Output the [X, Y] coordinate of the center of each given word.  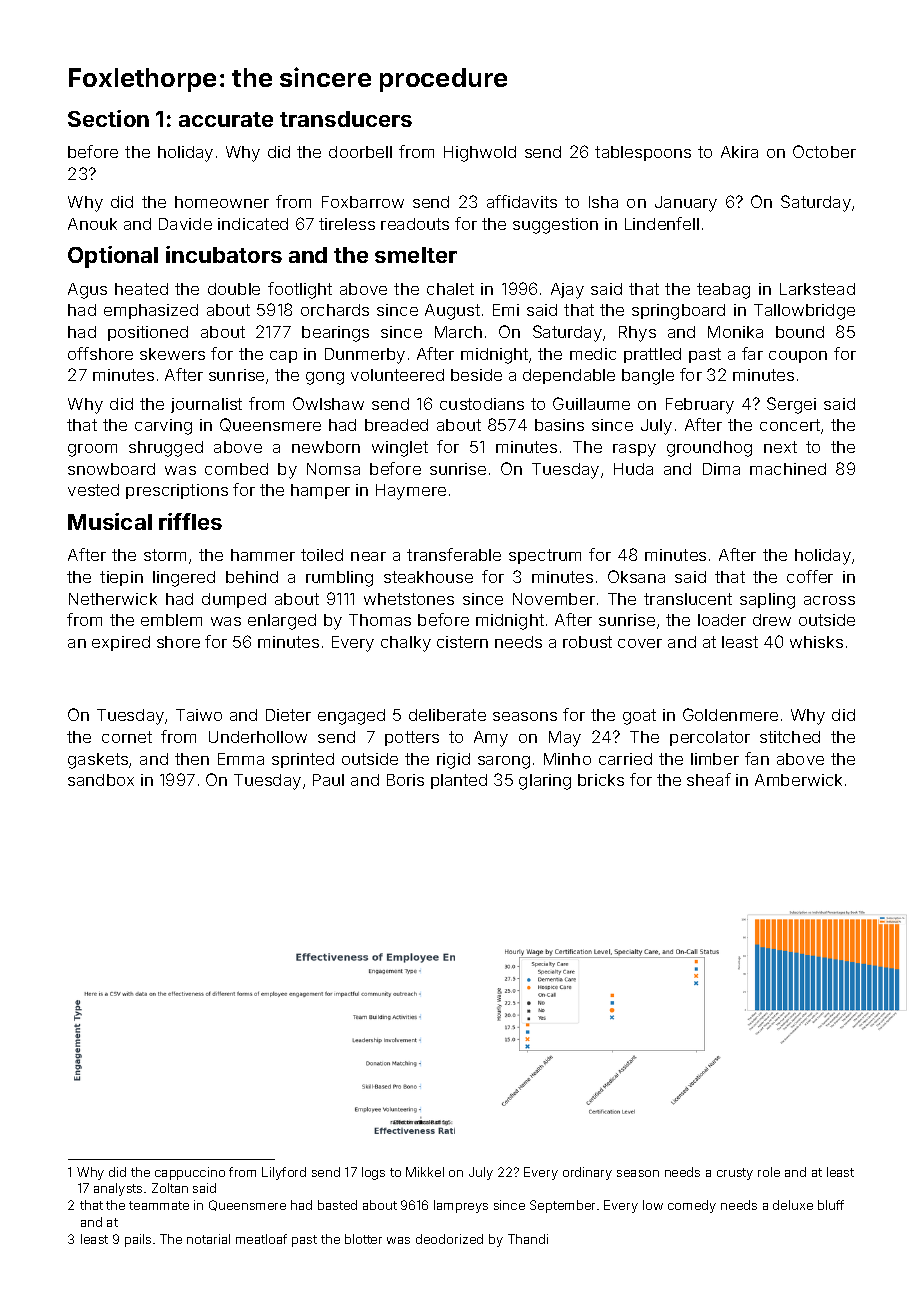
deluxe [793, 1205]
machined [788, 469]
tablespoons [643, 153]
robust [587, 642]
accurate [226, 119]
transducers [346, 119]
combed [236, 469]
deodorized [449, 1239]
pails [138, 1240]
